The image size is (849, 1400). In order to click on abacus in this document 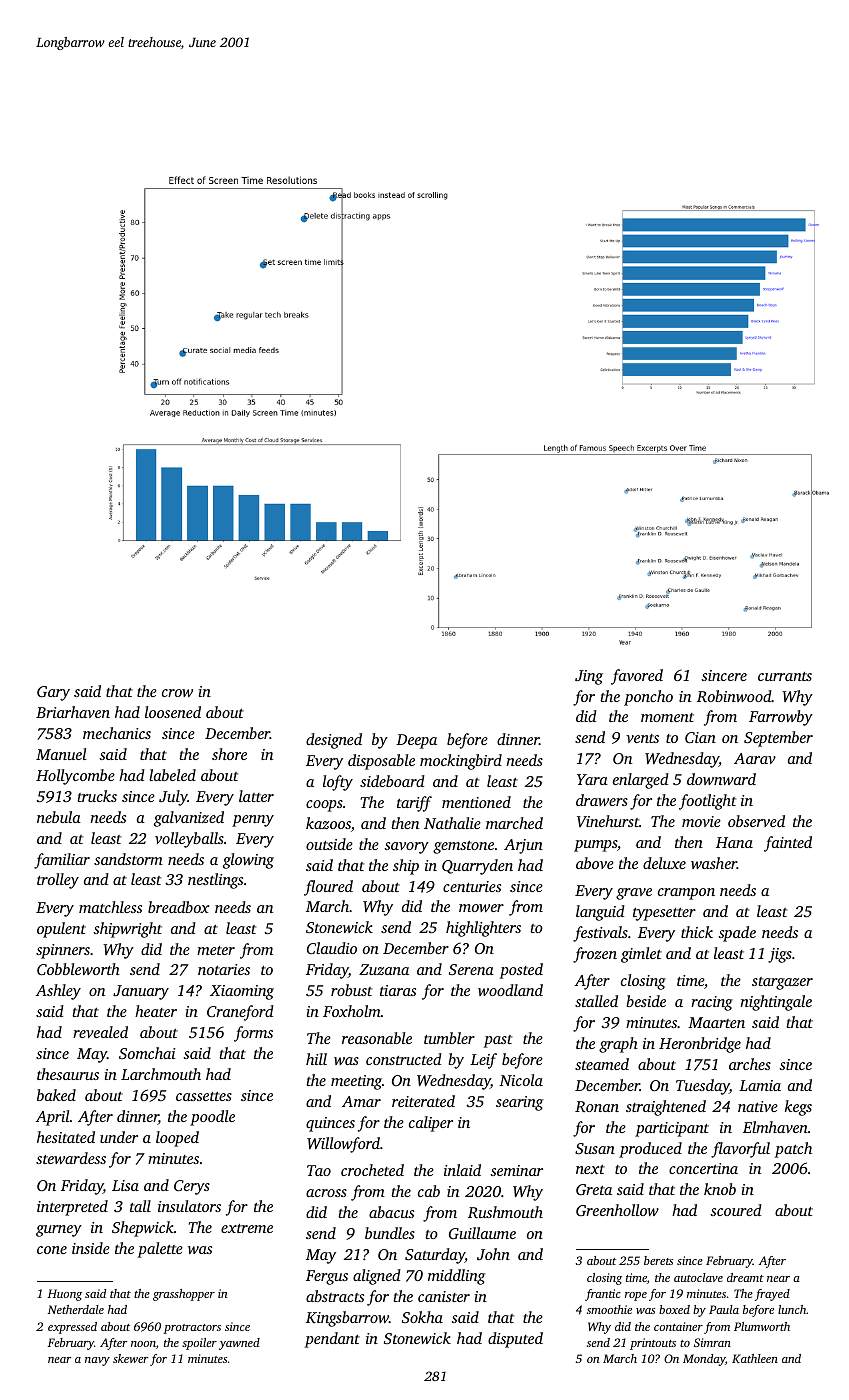, I will do `click(391, 1212)`.
